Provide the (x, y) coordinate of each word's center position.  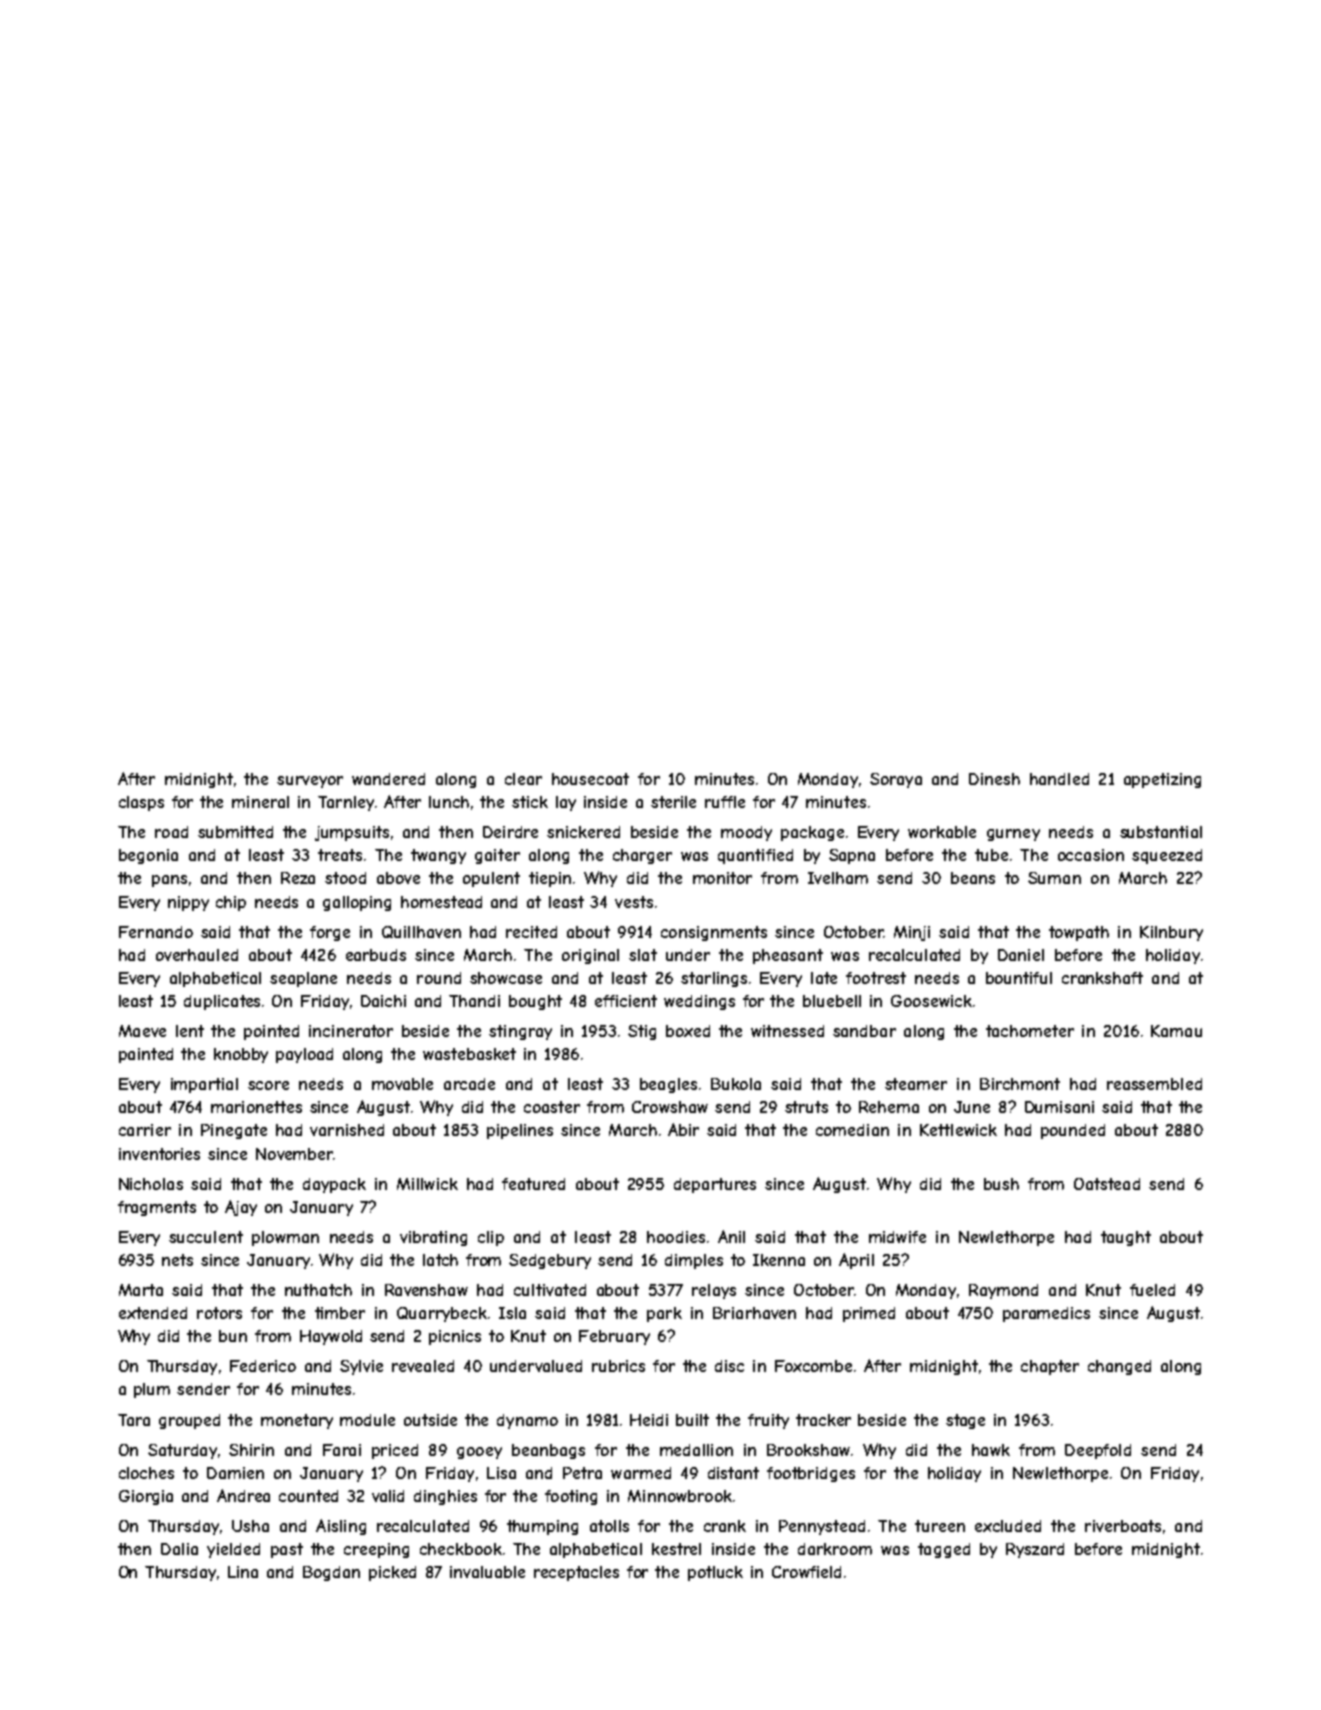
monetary (297, 1421)
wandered (388, 779)
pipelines (520, 1131)
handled (1059, 779)
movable (402, 1084)
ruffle (725, 802)
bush (1001, 1184)
